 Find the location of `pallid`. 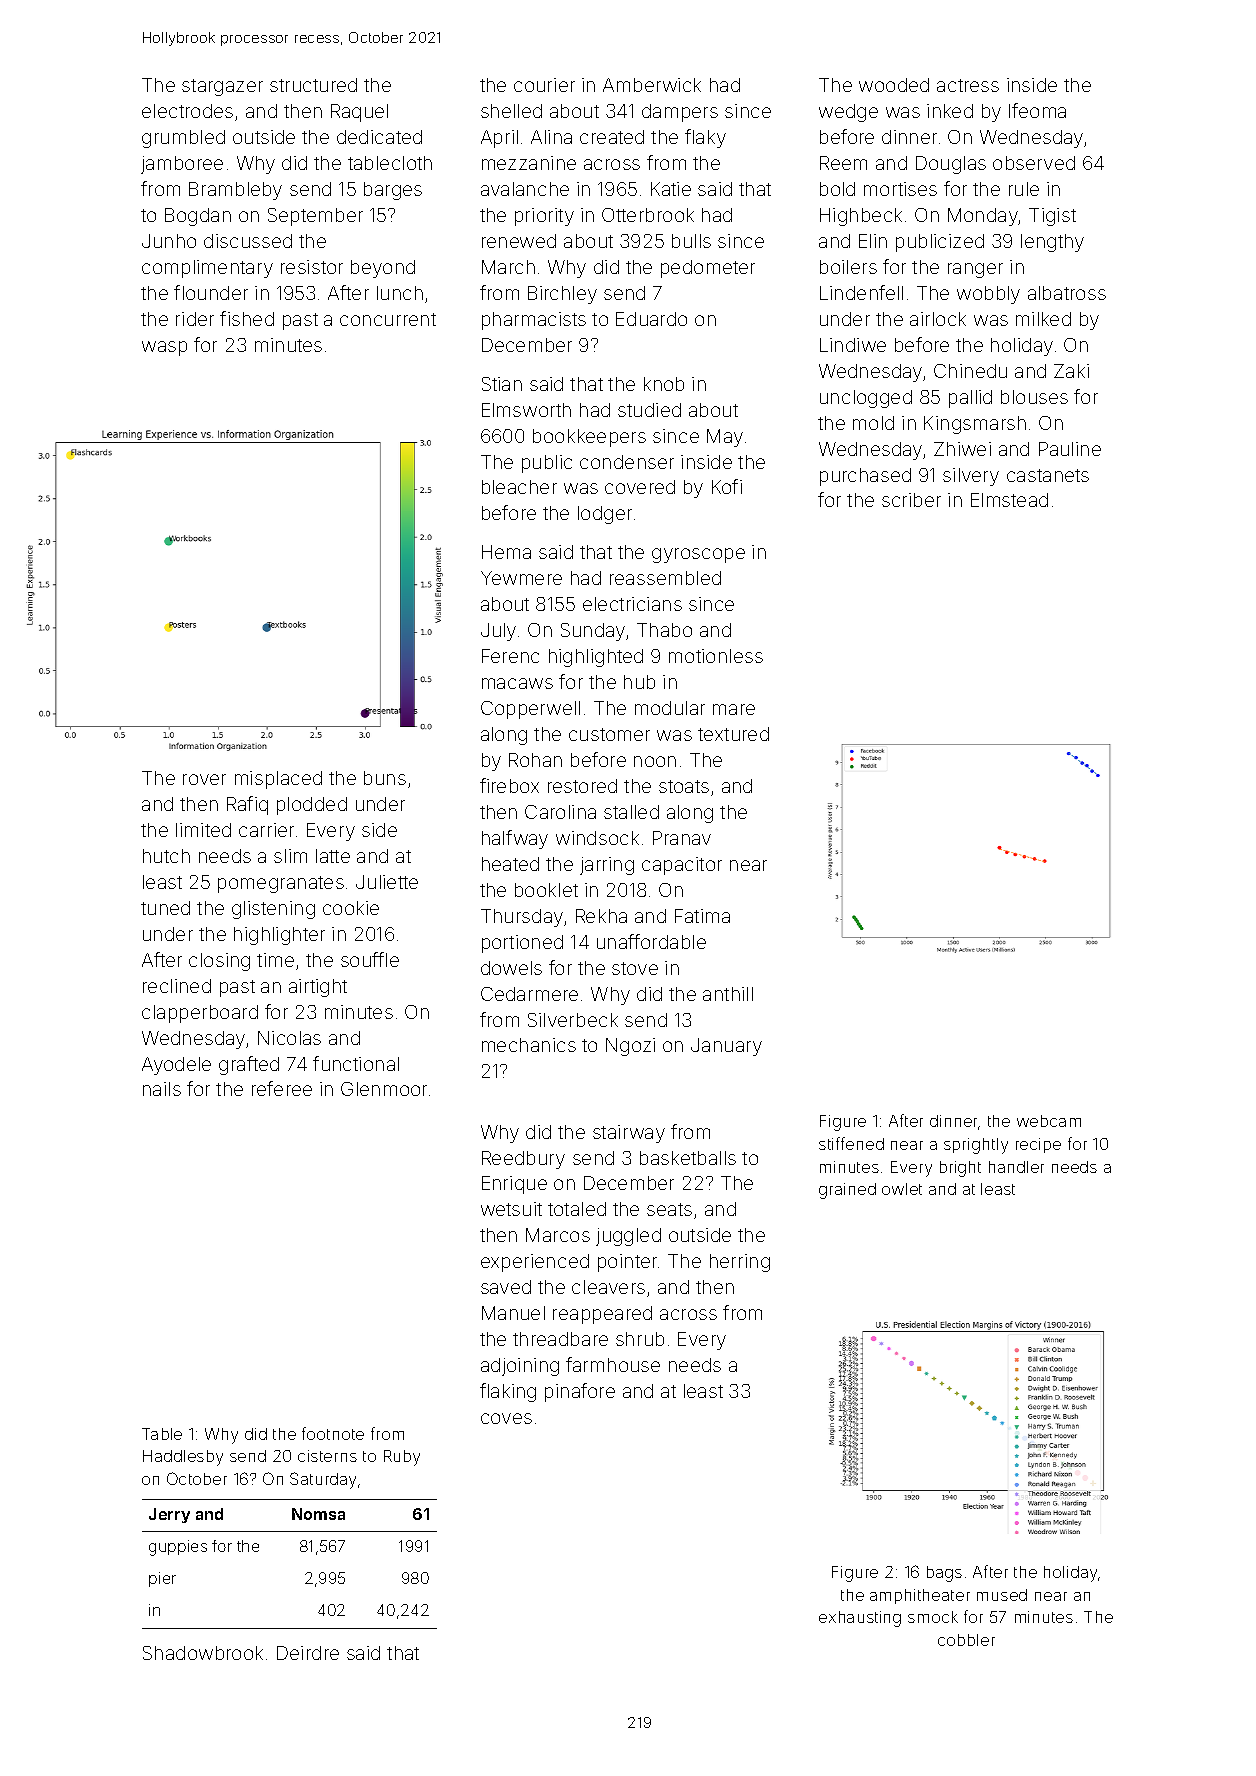

pallid is located at coordinates (970, 399).
